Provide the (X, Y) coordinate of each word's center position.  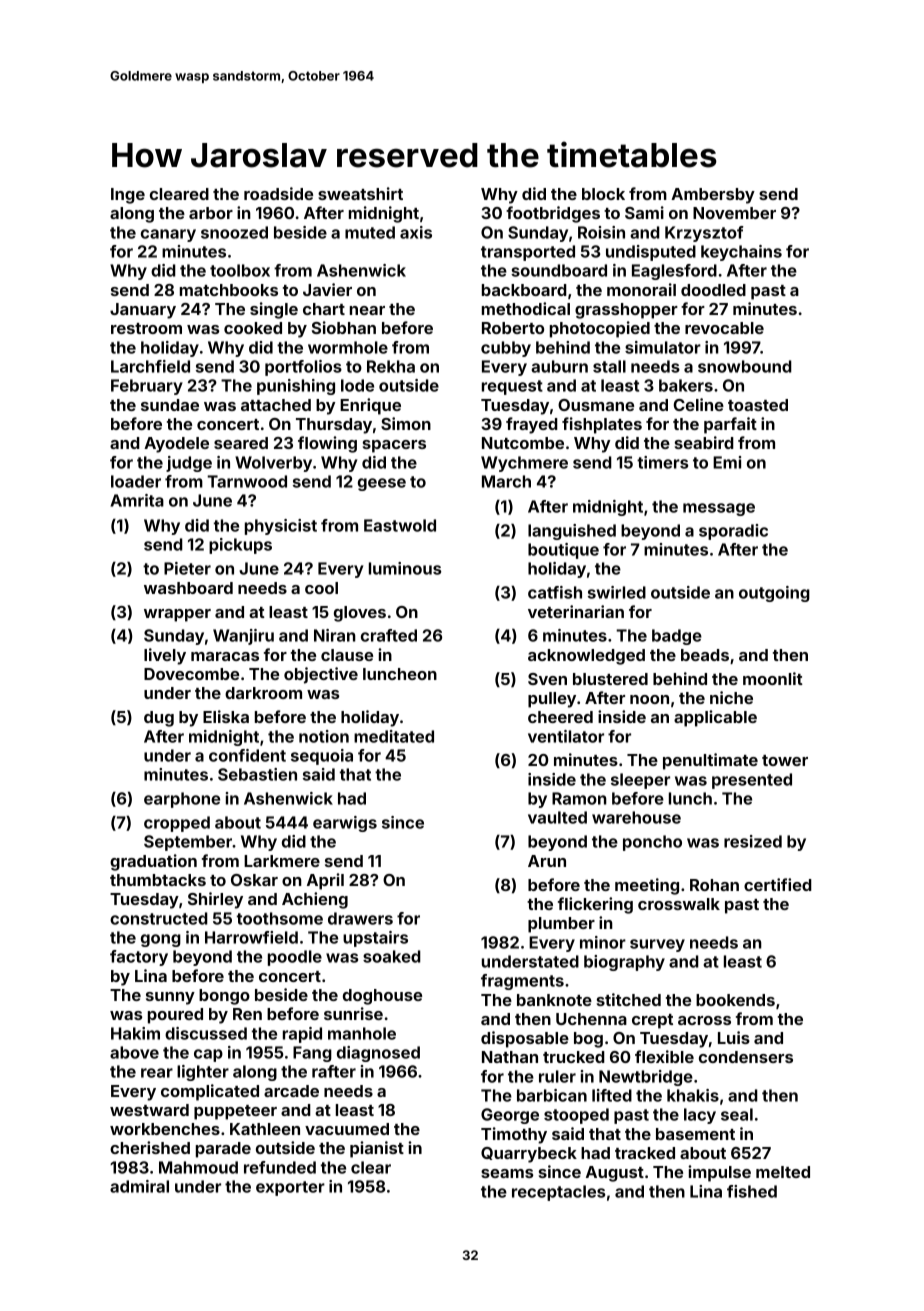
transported (528, 253)
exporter (290, 1188)
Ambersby (713, 196)
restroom (146, 328)
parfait (730, 425)
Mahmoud (198, 1167)
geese (382, 484)
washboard (188, 588)
